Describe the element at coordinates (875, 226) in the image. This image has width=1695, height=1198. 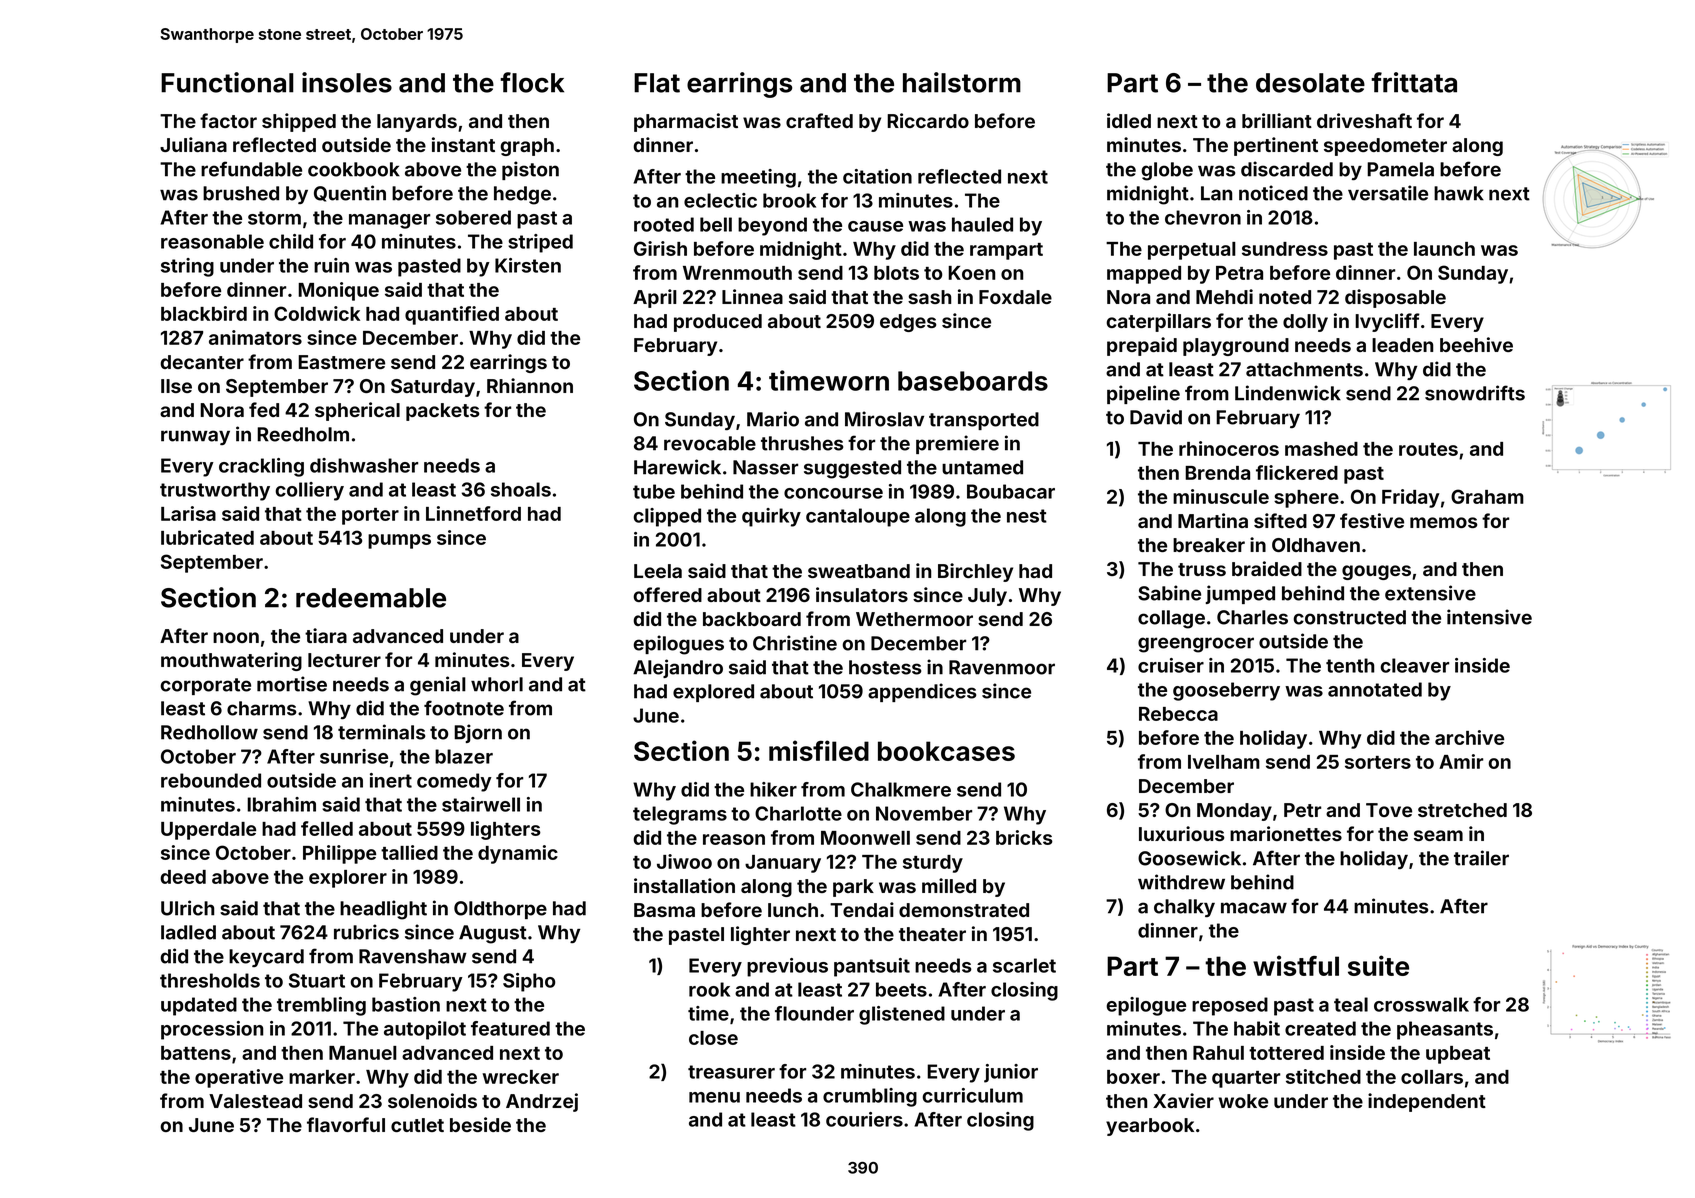
I see `cause` at that location.
